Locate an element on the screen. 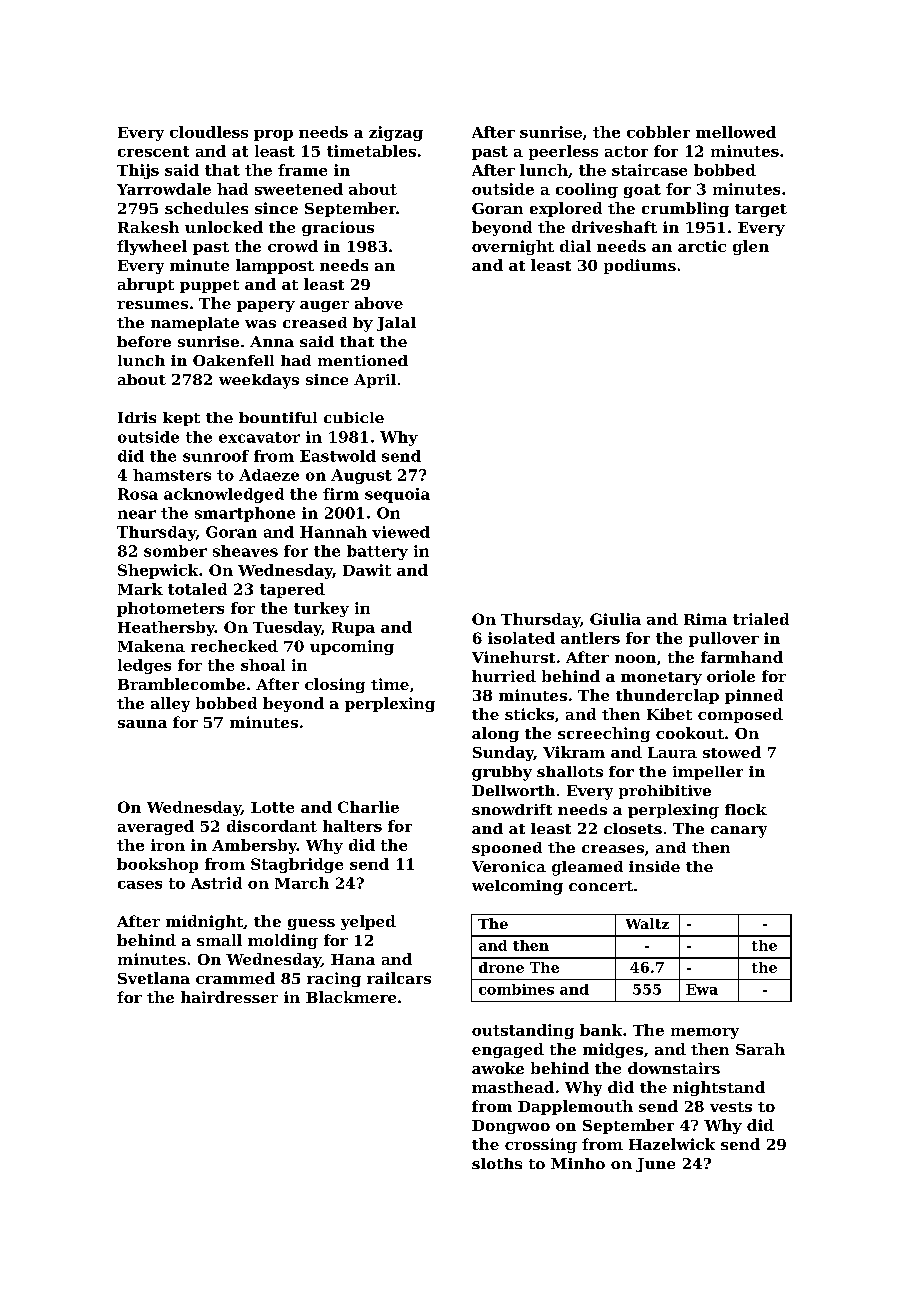 Image resolution: width=908 pixels, height=1316 pixels. above is located at coordinates (379, 303).
